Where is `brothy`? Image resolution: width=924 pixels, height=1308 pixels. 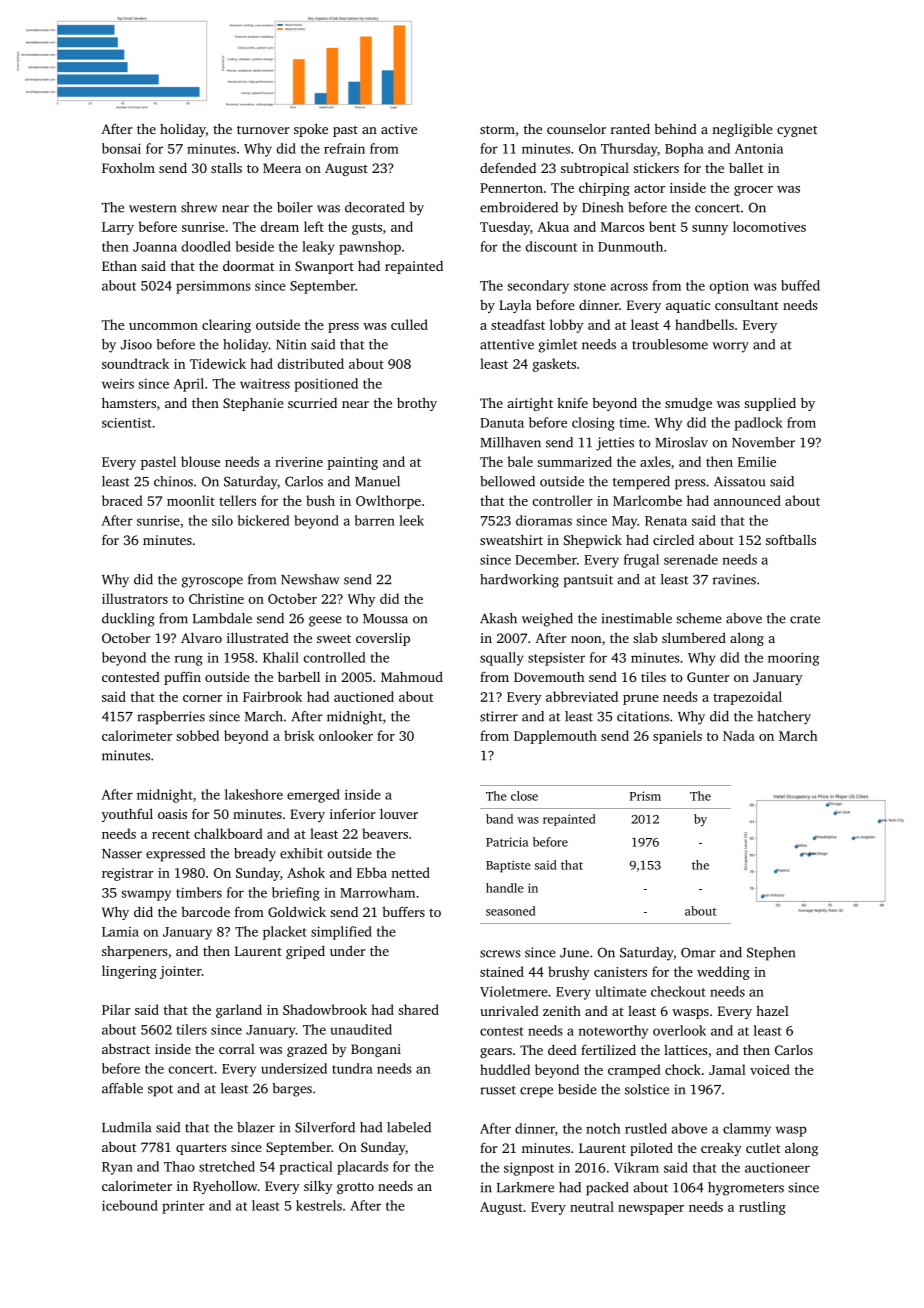
brothy is located at coordinates (417, 404).
